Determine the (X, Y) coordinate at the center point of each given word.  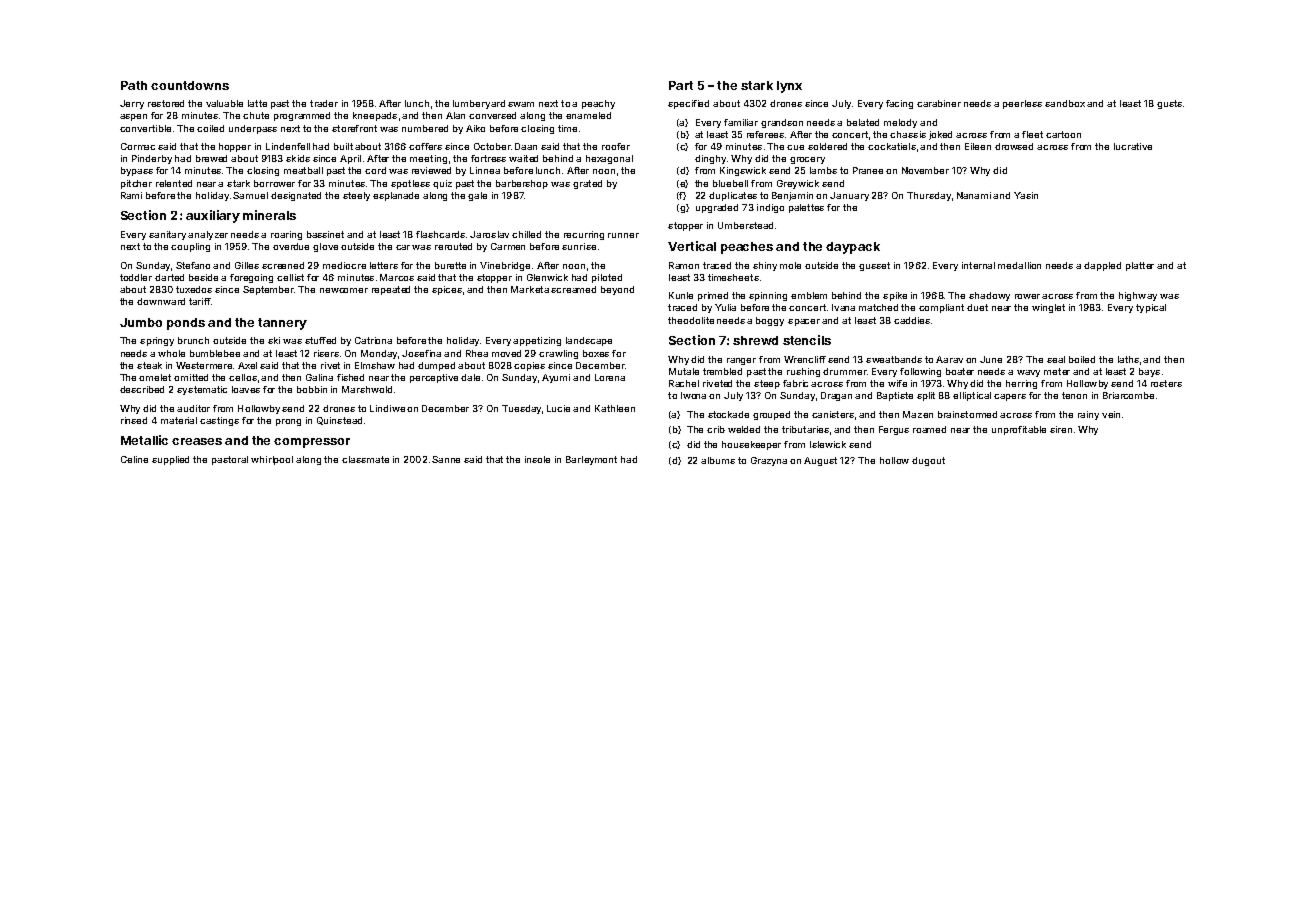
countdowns (190, 85)
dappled (1102, 266)
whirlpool (272, 460)
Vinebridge (505, 266)
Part (681, 85)
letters (384, 265)
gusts (1169, 104)
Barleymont (591, 460)
